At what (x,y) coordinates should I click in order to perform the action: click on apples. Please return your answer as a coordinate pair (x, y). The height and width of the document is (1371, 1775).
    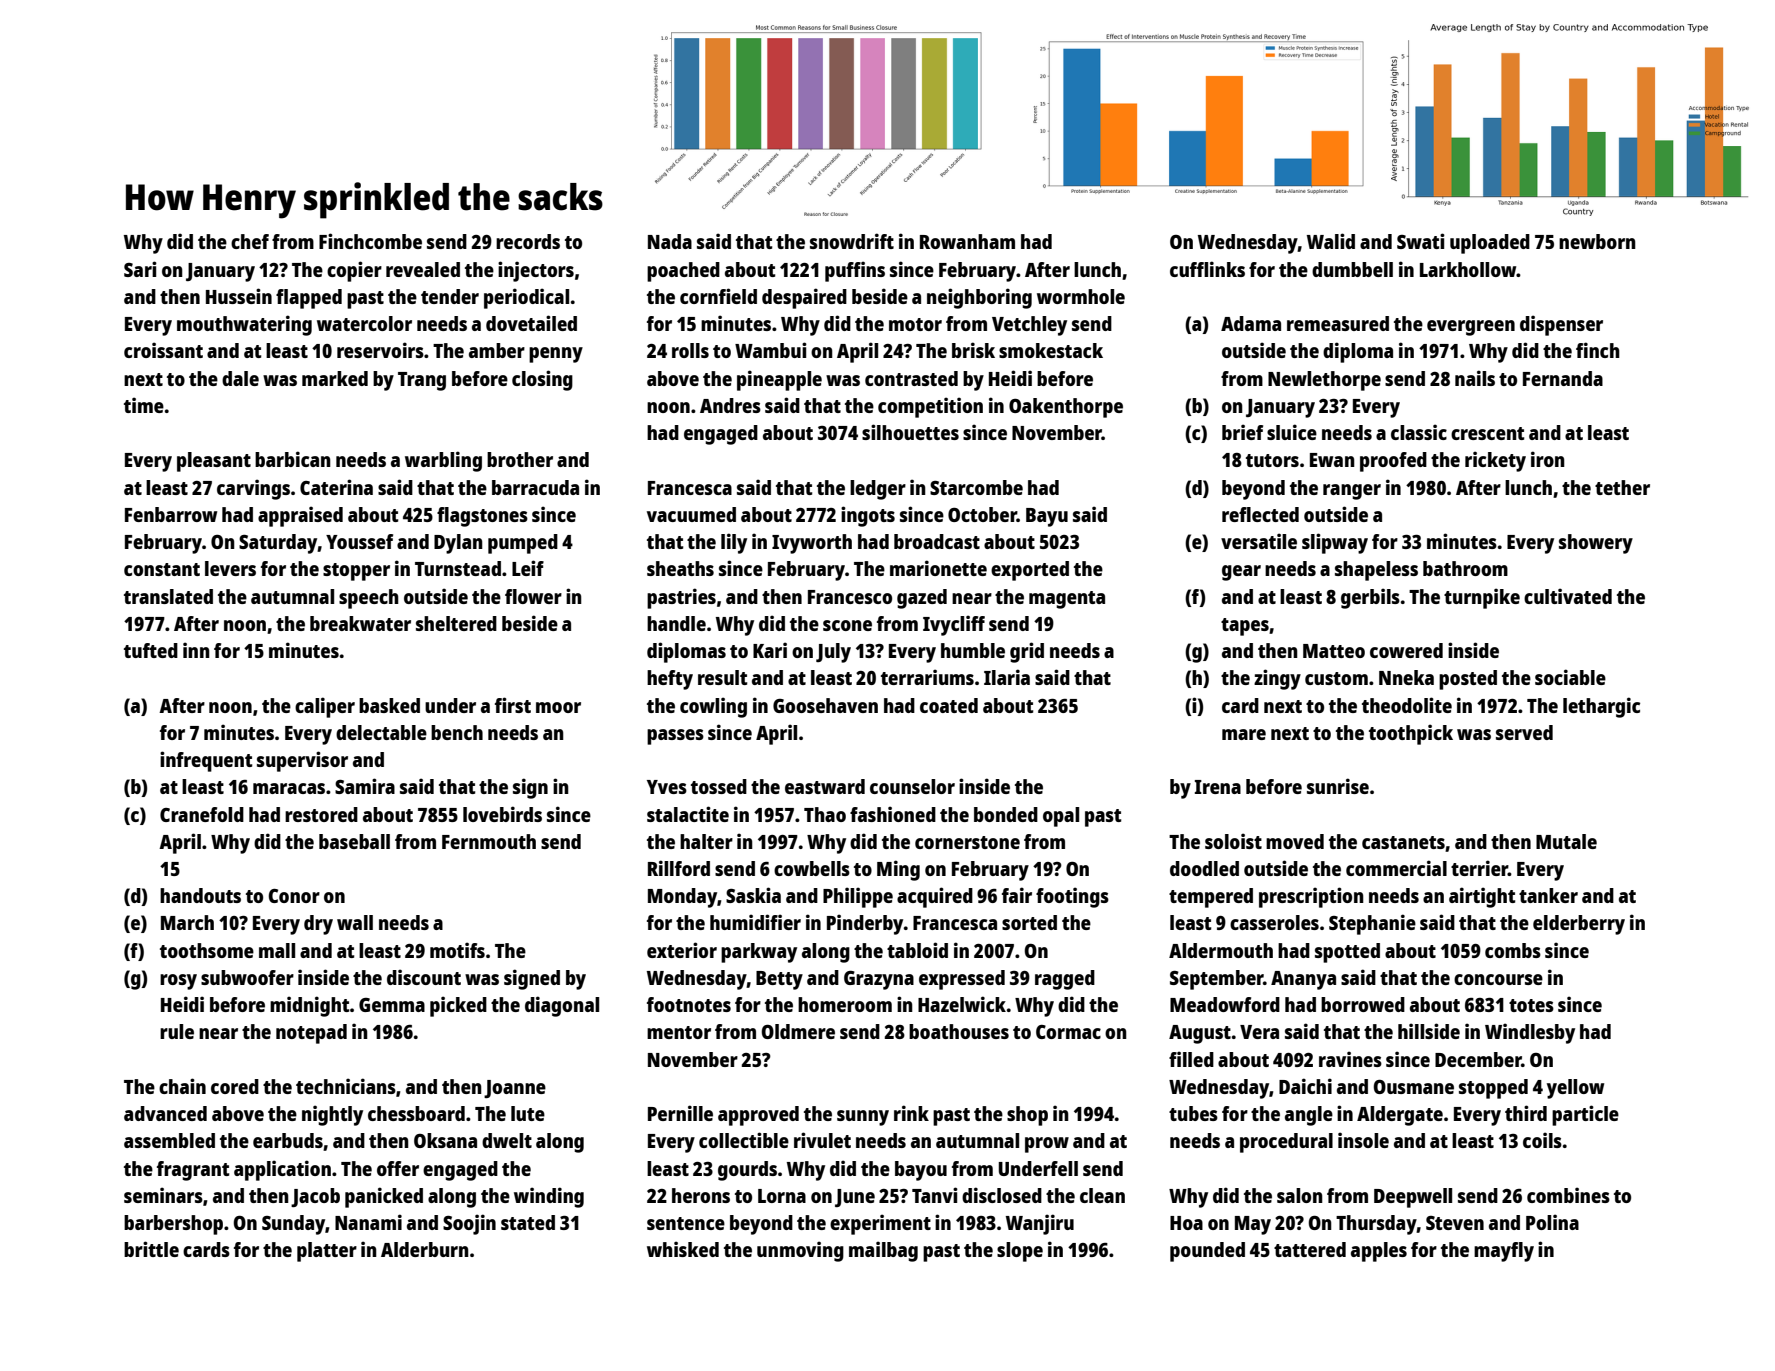
    Looking at the image, I should click on (1379, 1252).
